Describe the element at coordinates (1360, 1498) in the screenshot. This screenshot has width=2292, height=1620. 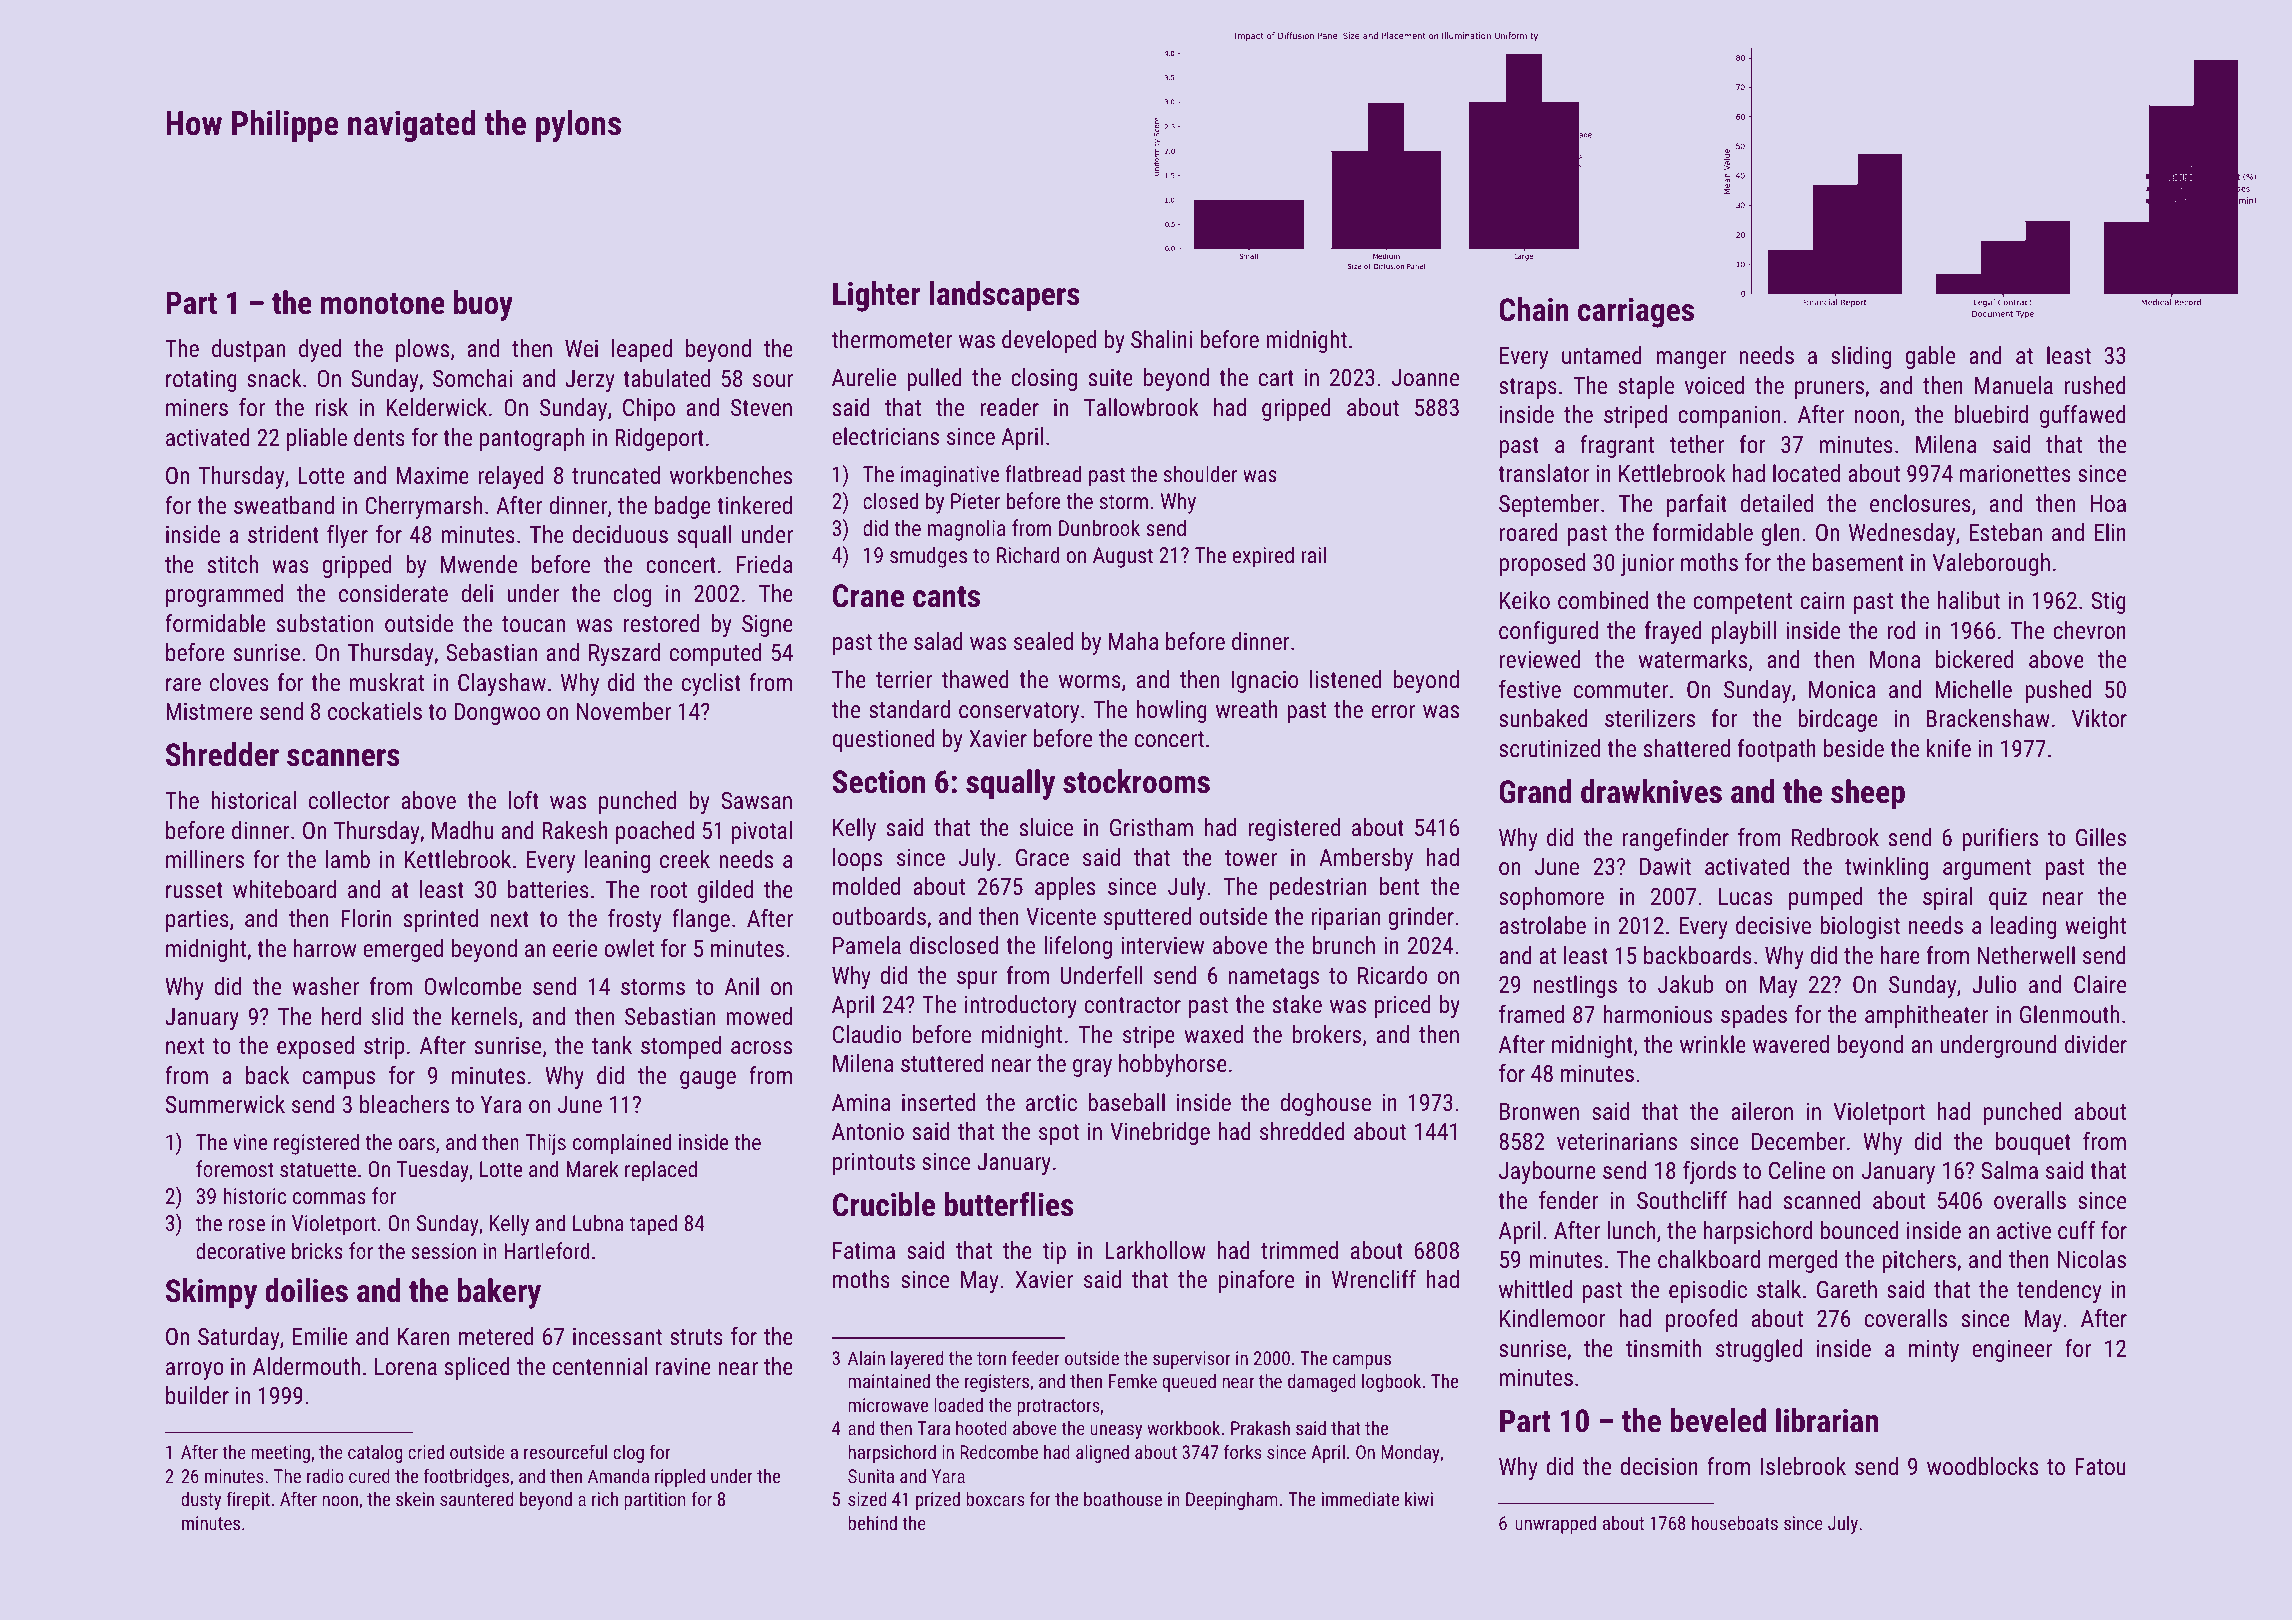
I see `immediate` at that location.
